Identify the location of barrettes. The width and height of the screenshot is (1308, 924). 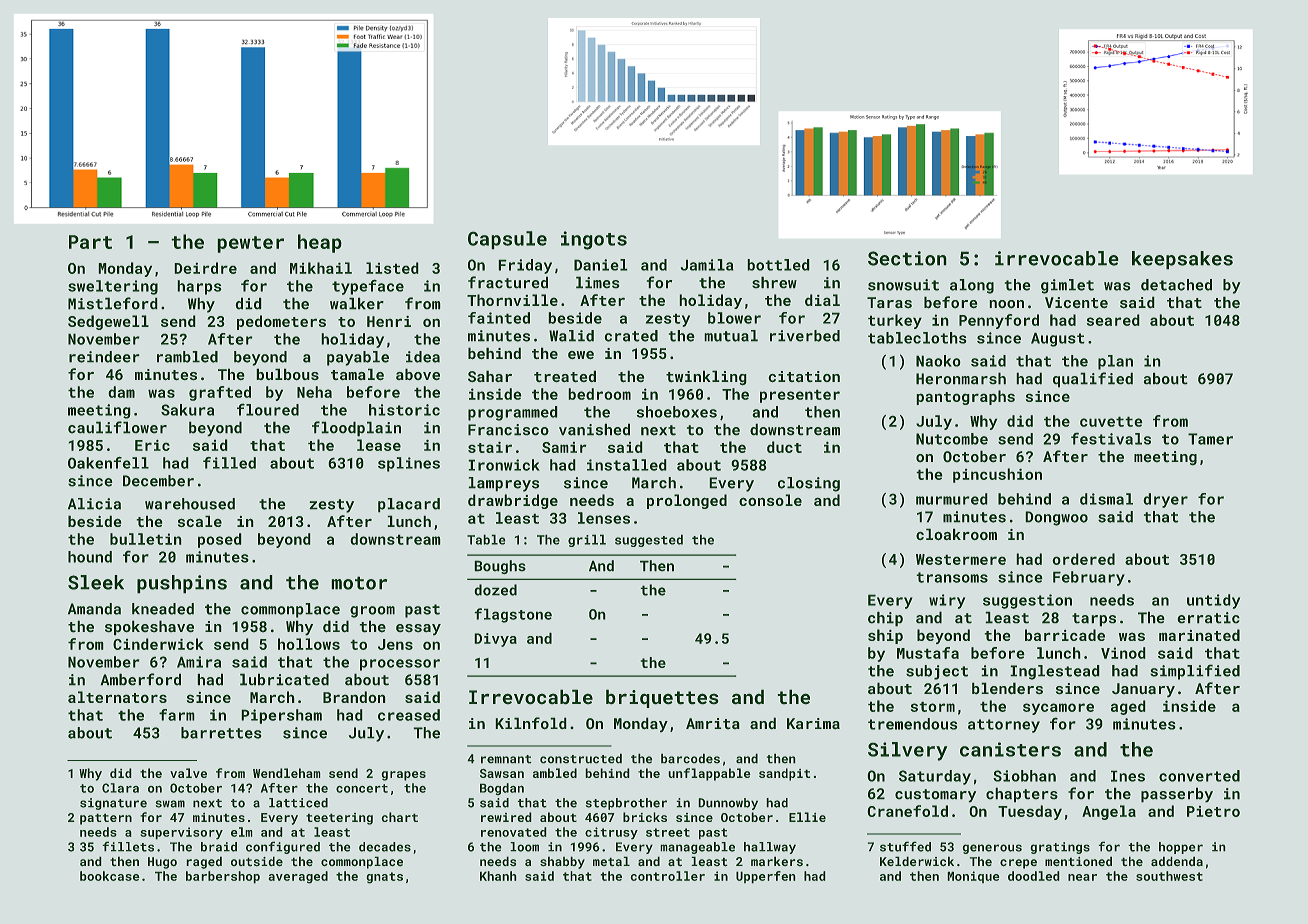
(221, 733).
